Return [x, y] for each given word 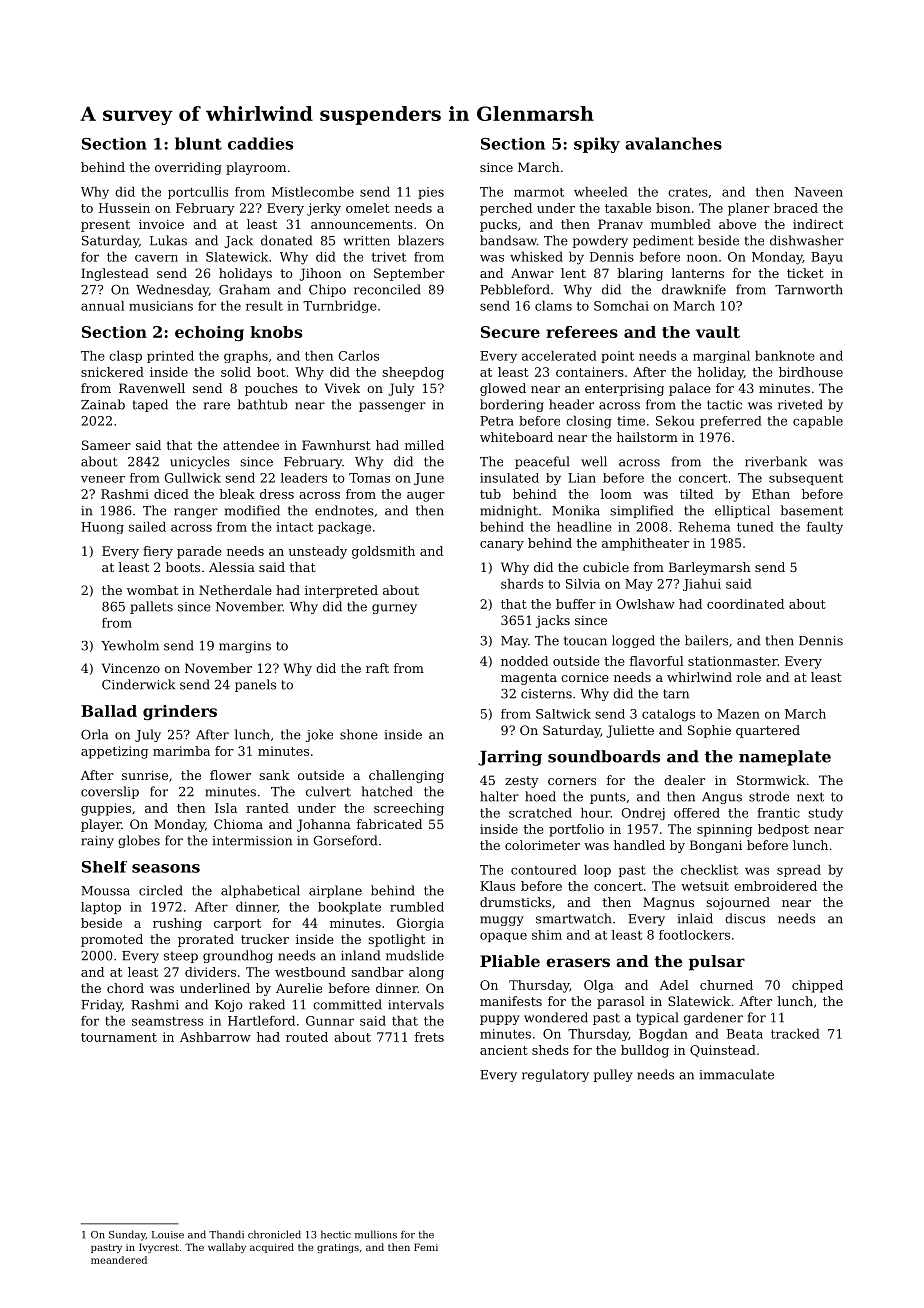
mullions [376, 1234]
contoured [544, 870]
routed [307, 1037]
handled [639, 845]
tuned [755, 527]
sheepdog [413, 373]
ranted [267, 808]
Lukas [168, 240]
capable [818, 422]
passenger [392, 407]
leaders [304, 478]
